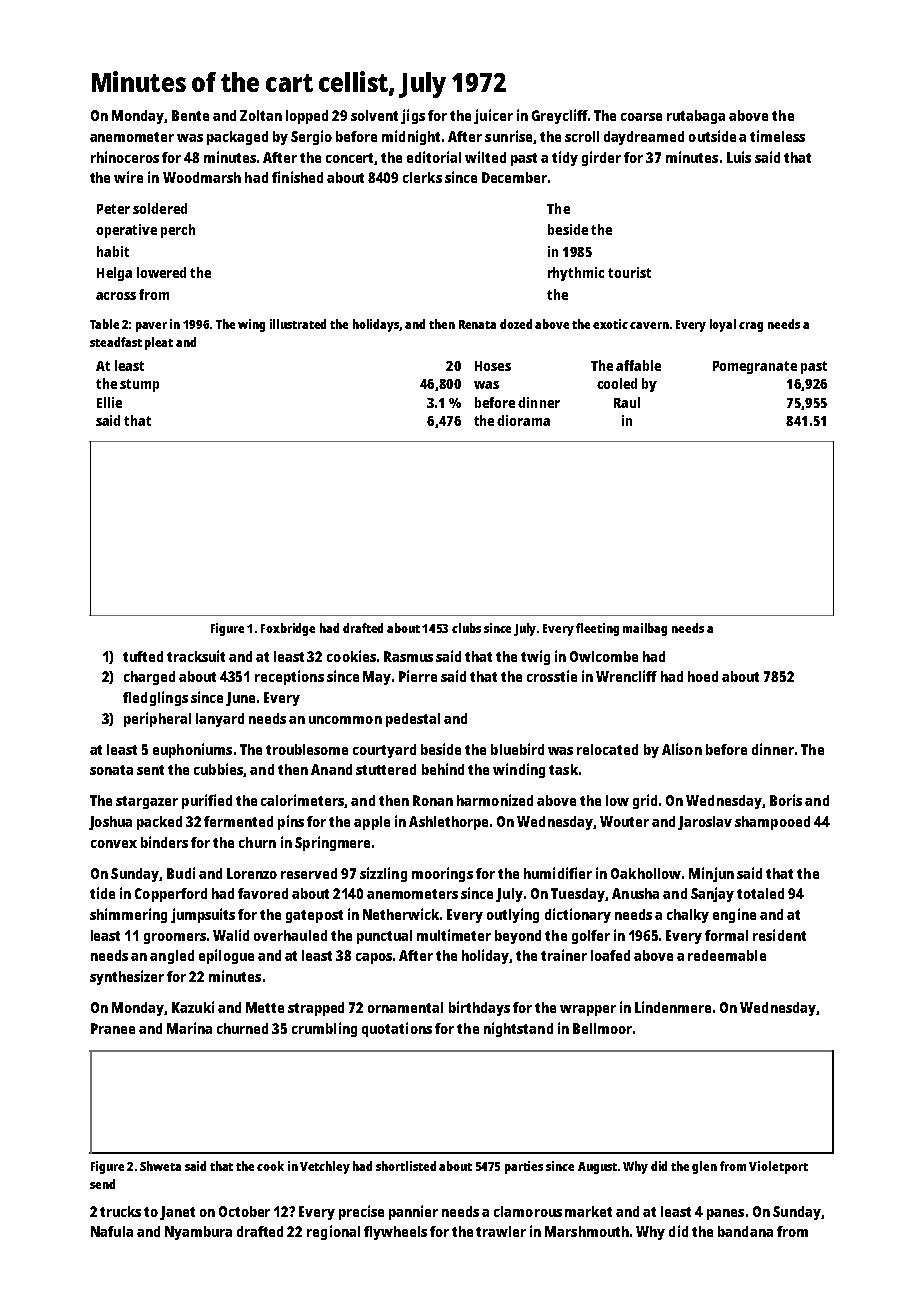 The image size is (924, 1308). What do you see at coordinates (240, 699) in the screenshot?
I see `June` at bounding box center [240, 699].
